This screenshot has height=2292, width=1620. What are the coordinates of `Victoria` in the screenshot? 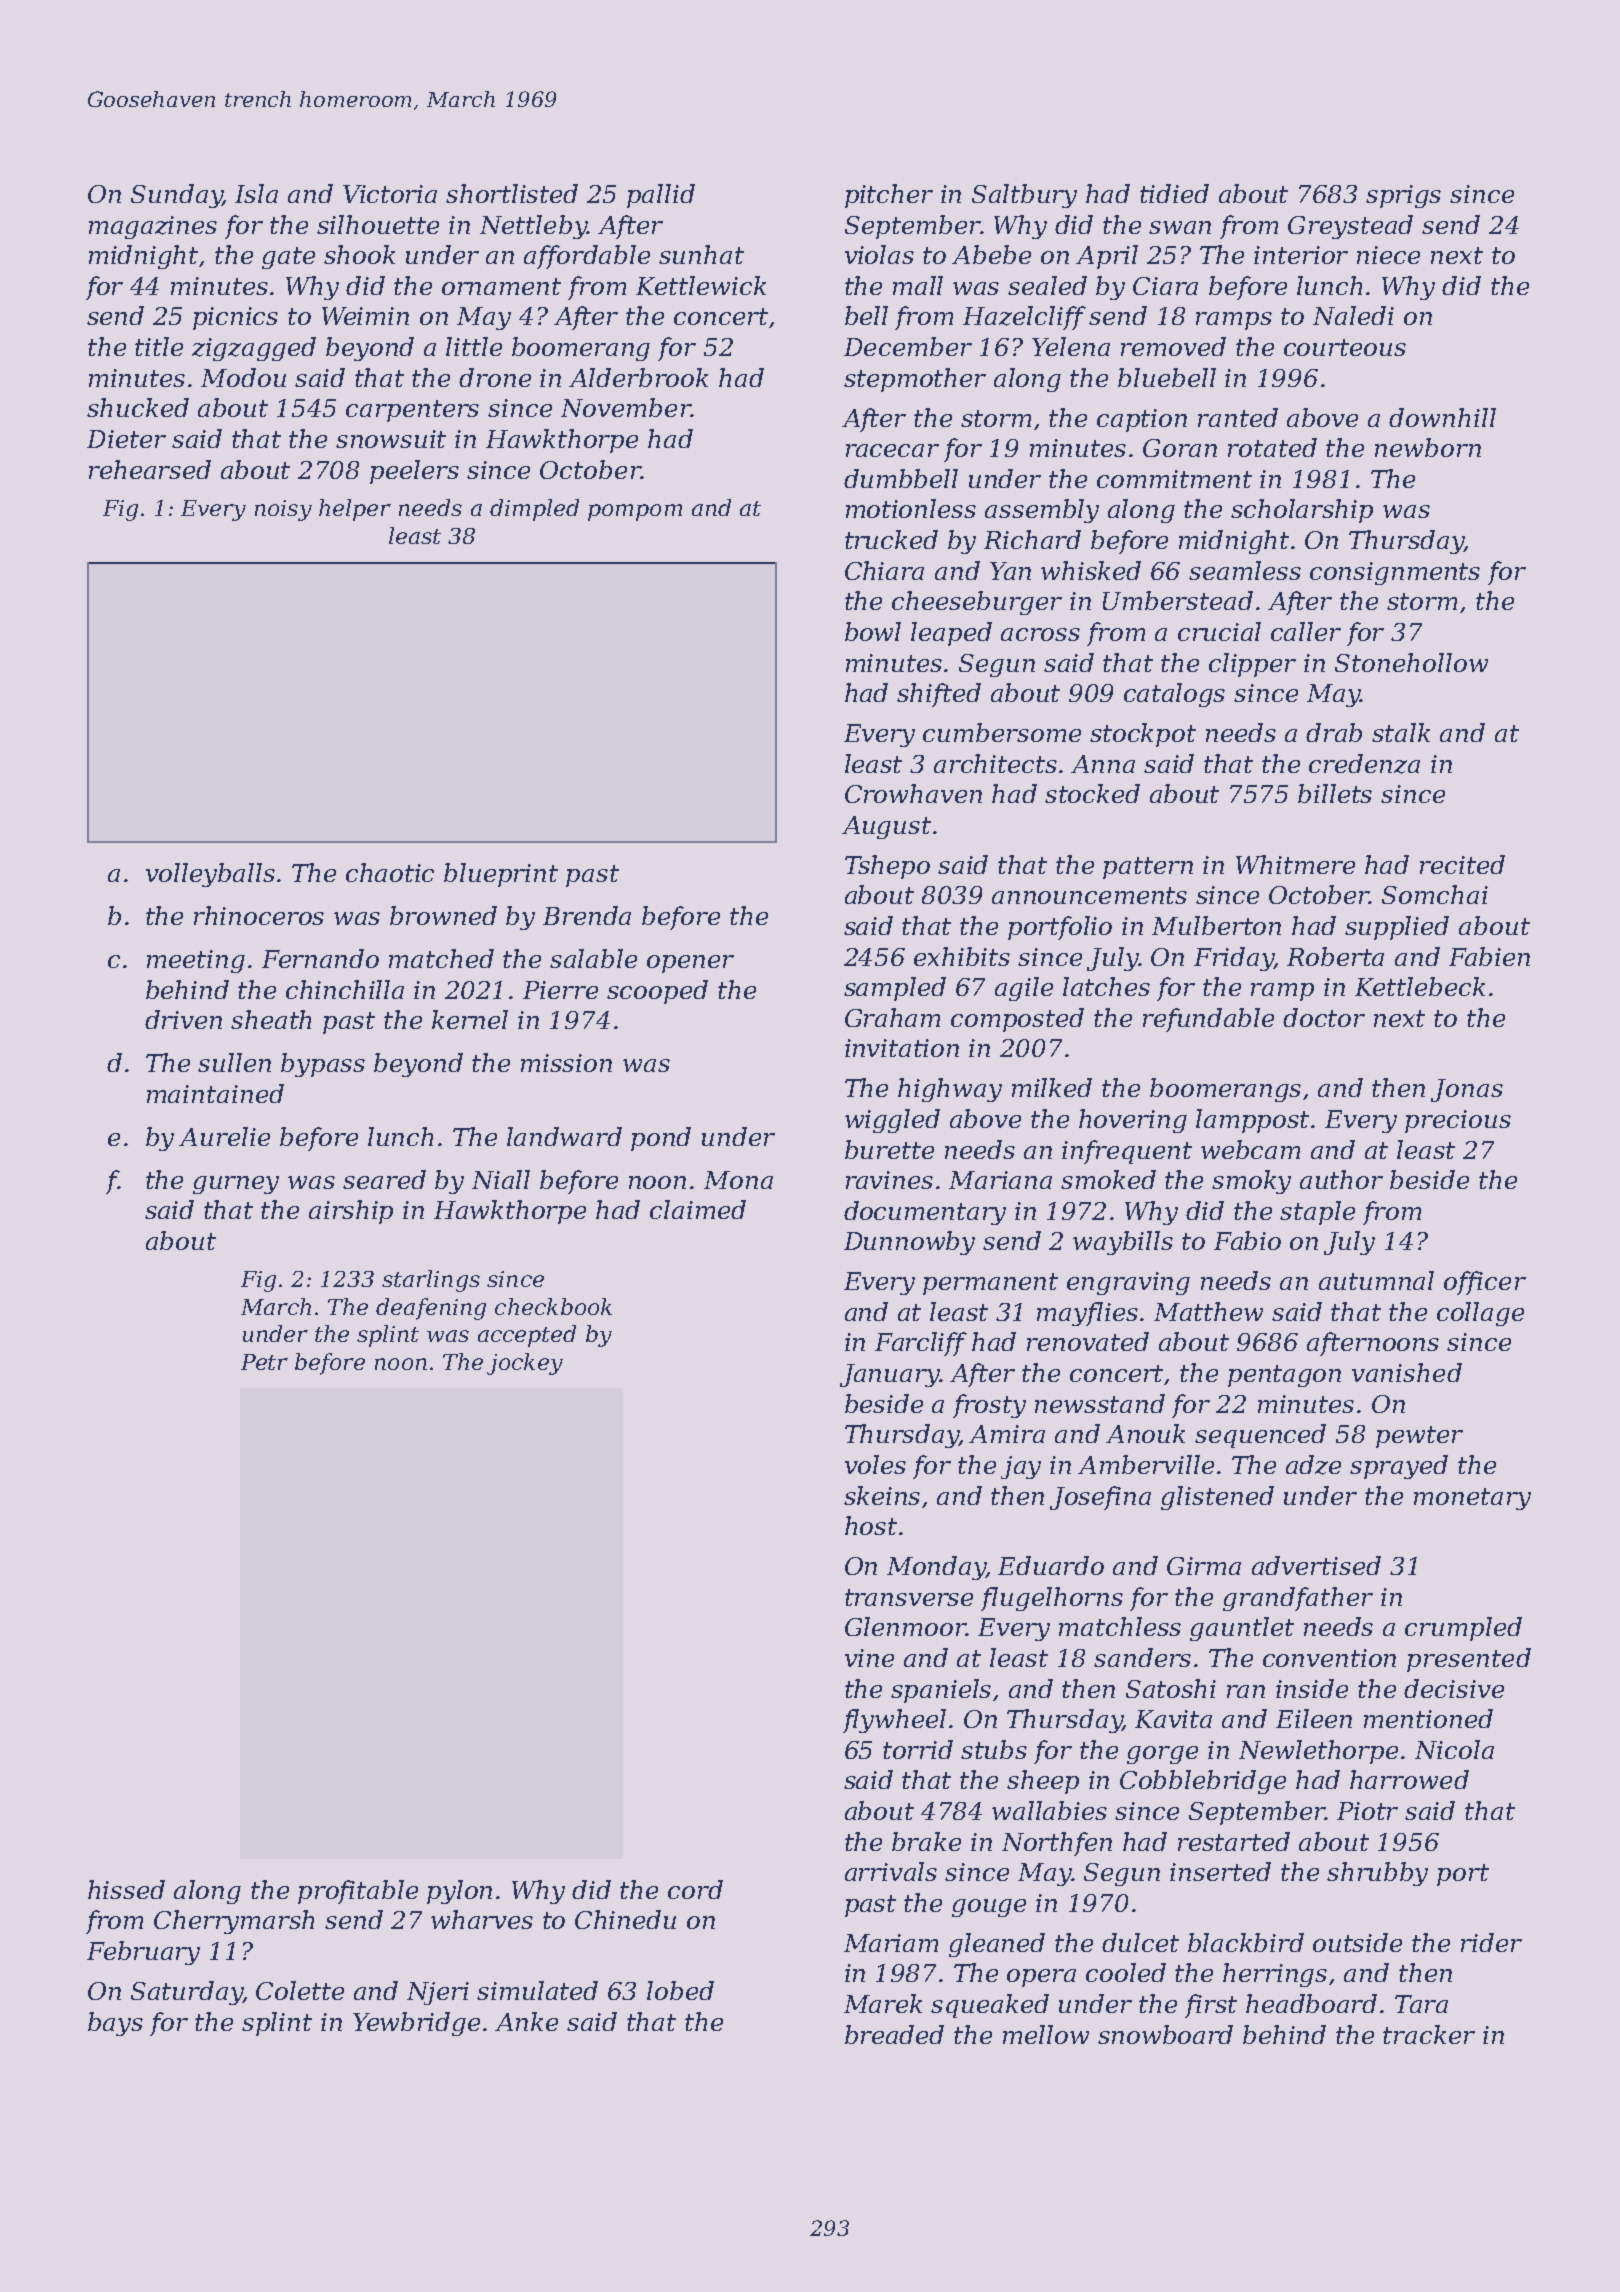 It's located at (390, 194).
